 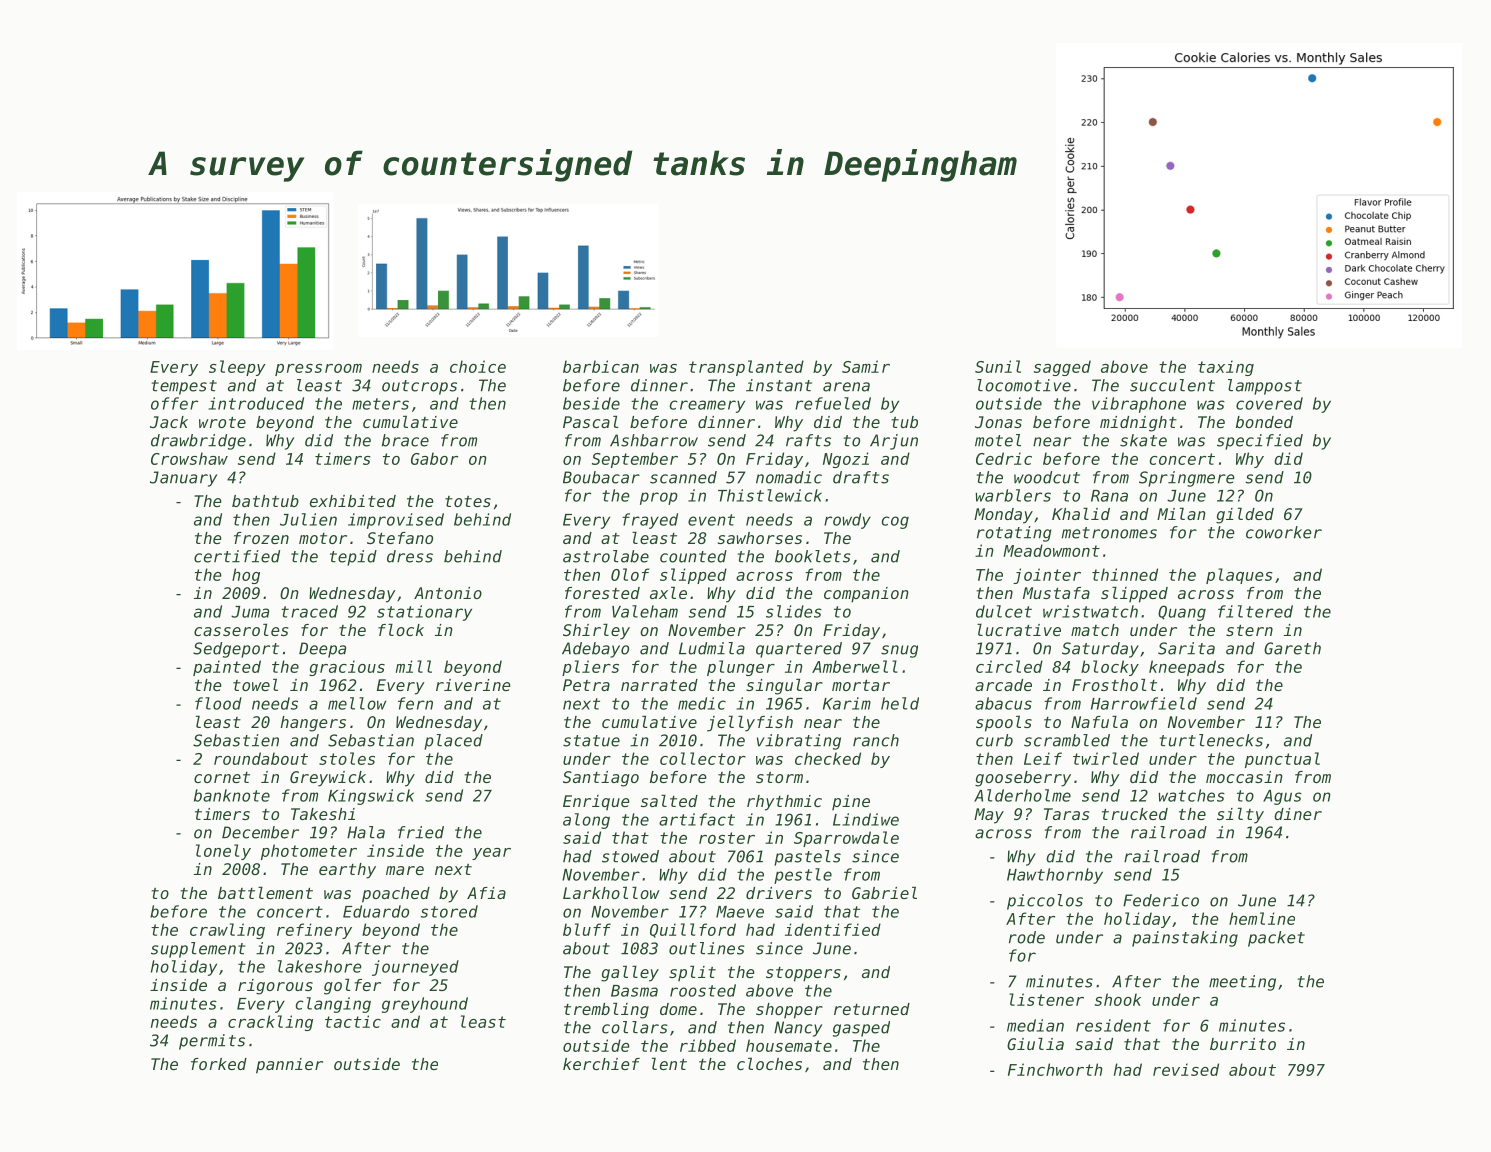 I want to click on Finchworth, so click(x=1055, y=1069).
